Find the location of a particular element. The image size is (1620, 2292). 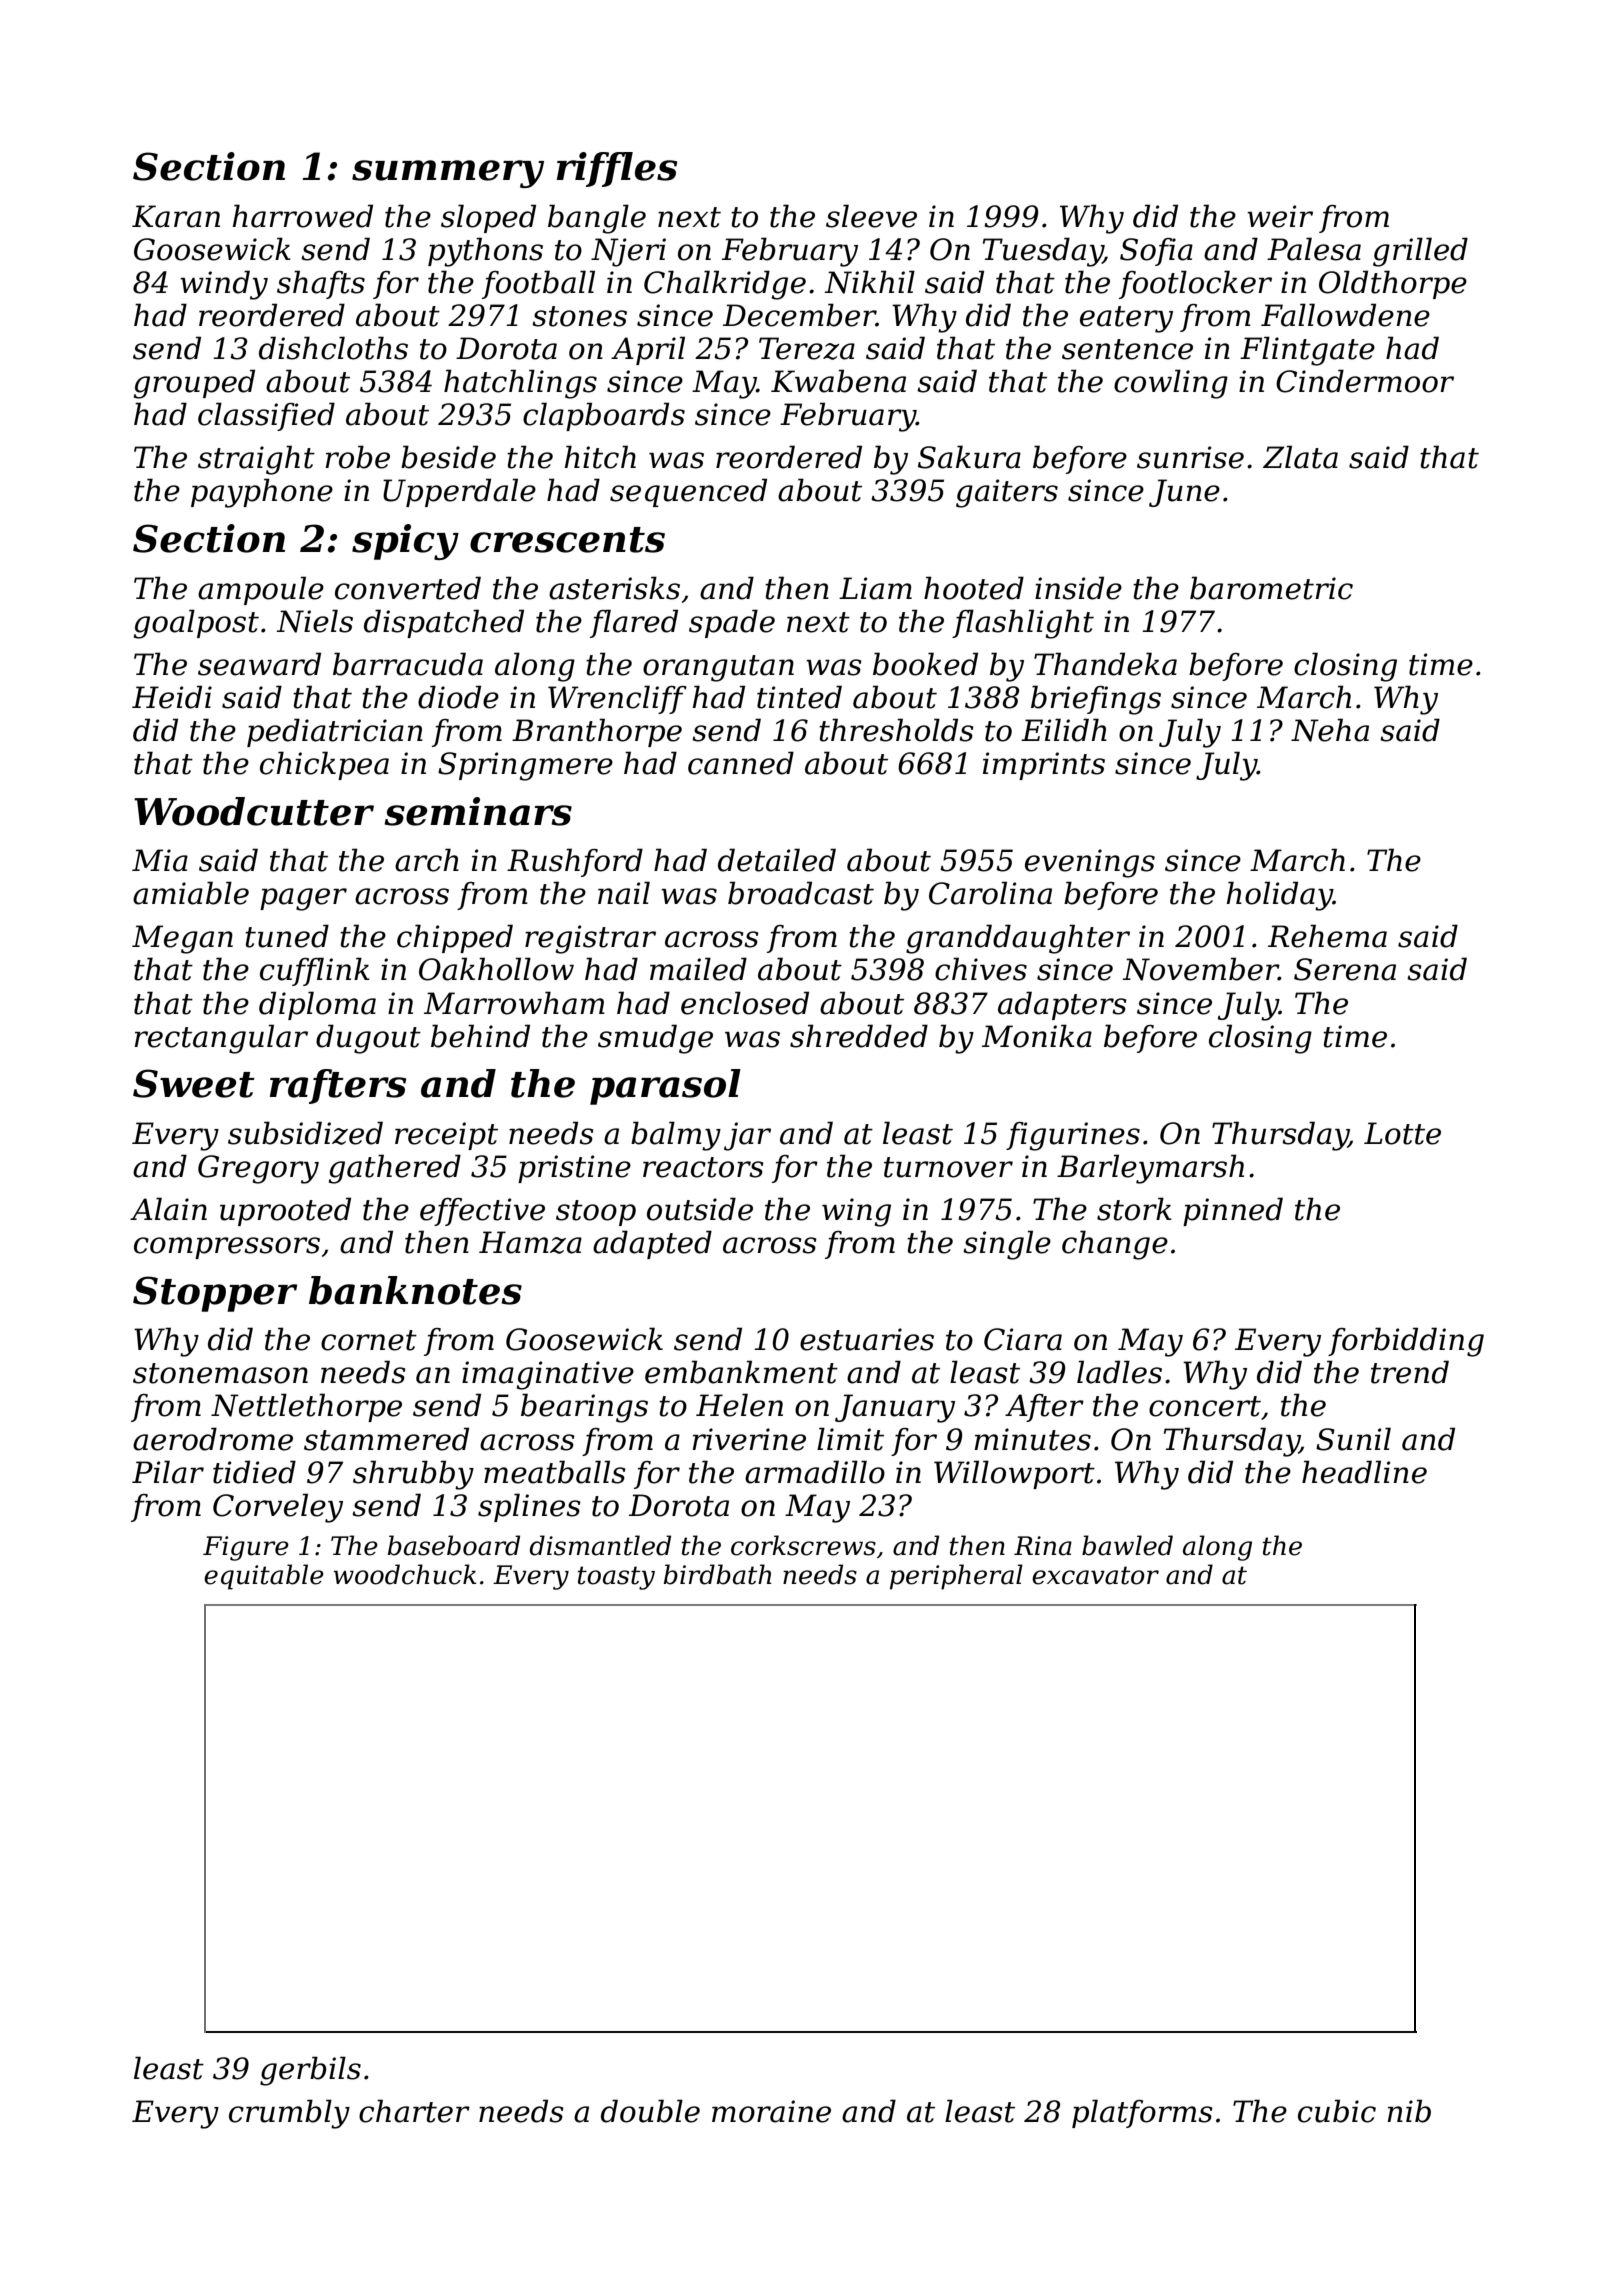

Stopper is located at coordinates (215, 1294).
